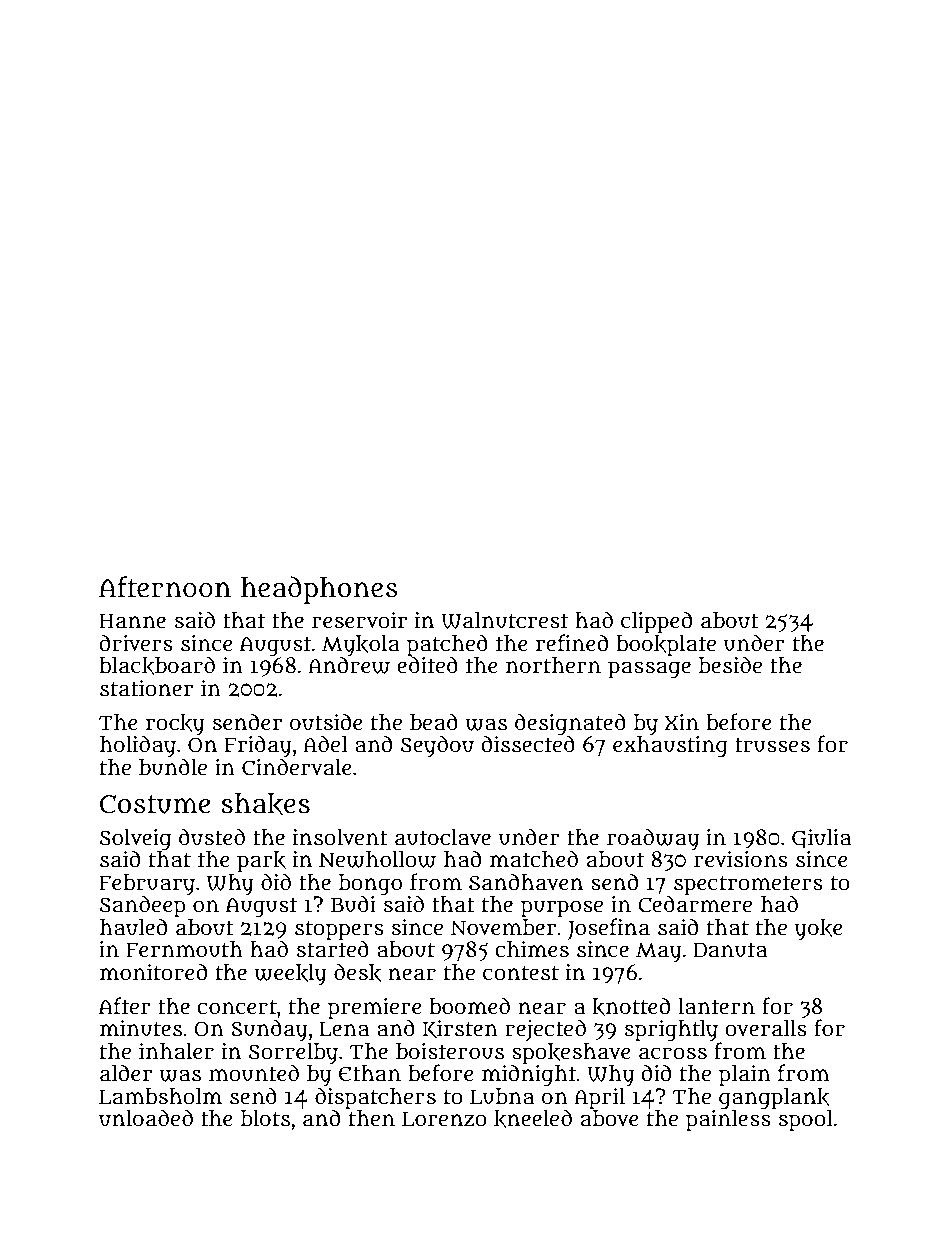 The image size is (952, 1233). What do you see at coordinates (319, 590) in the screenshot?
I see `headphones` at bounding box center [319, 590].
